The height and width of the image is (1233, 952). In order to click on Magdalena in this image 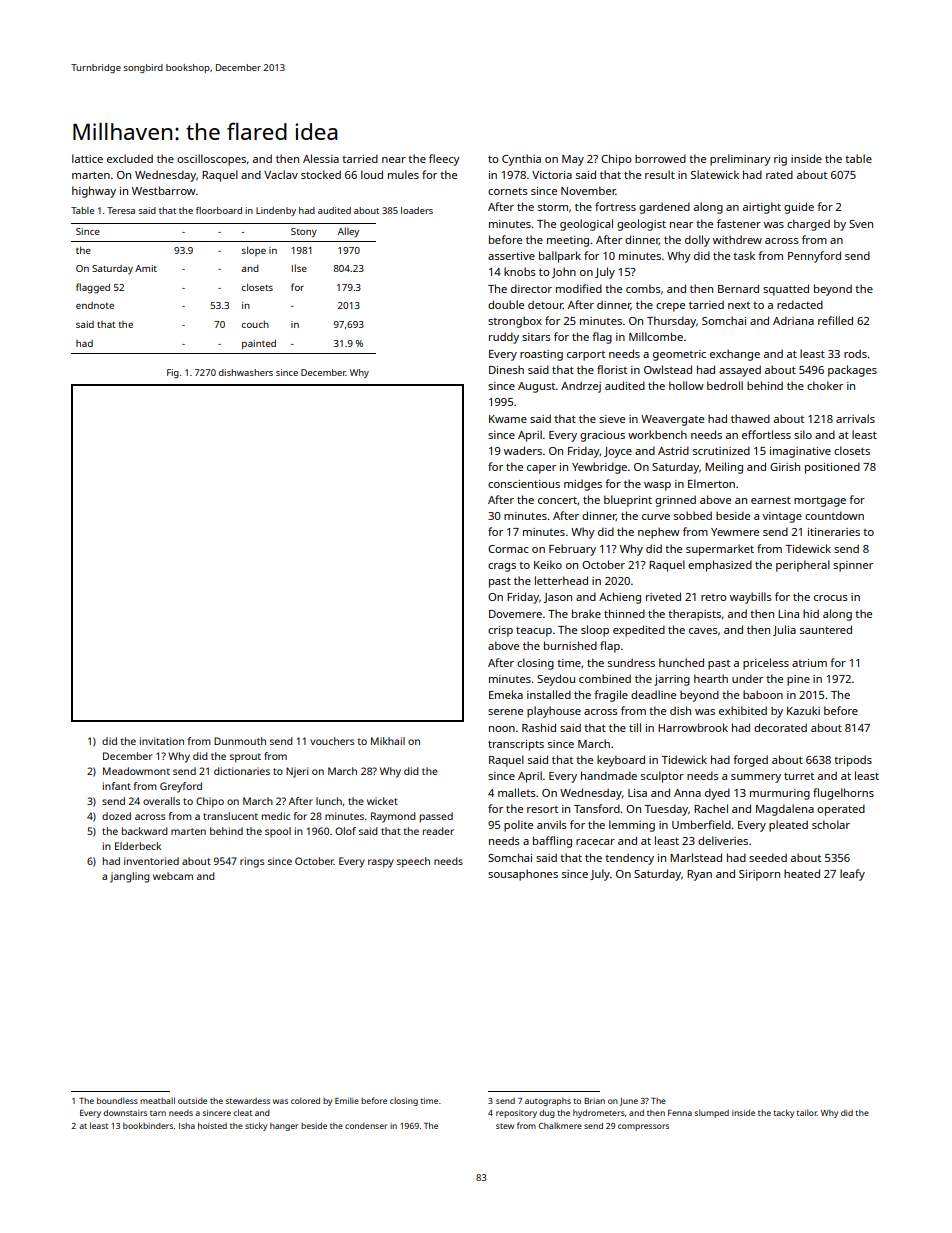, I will do `click(785, 810)`.
